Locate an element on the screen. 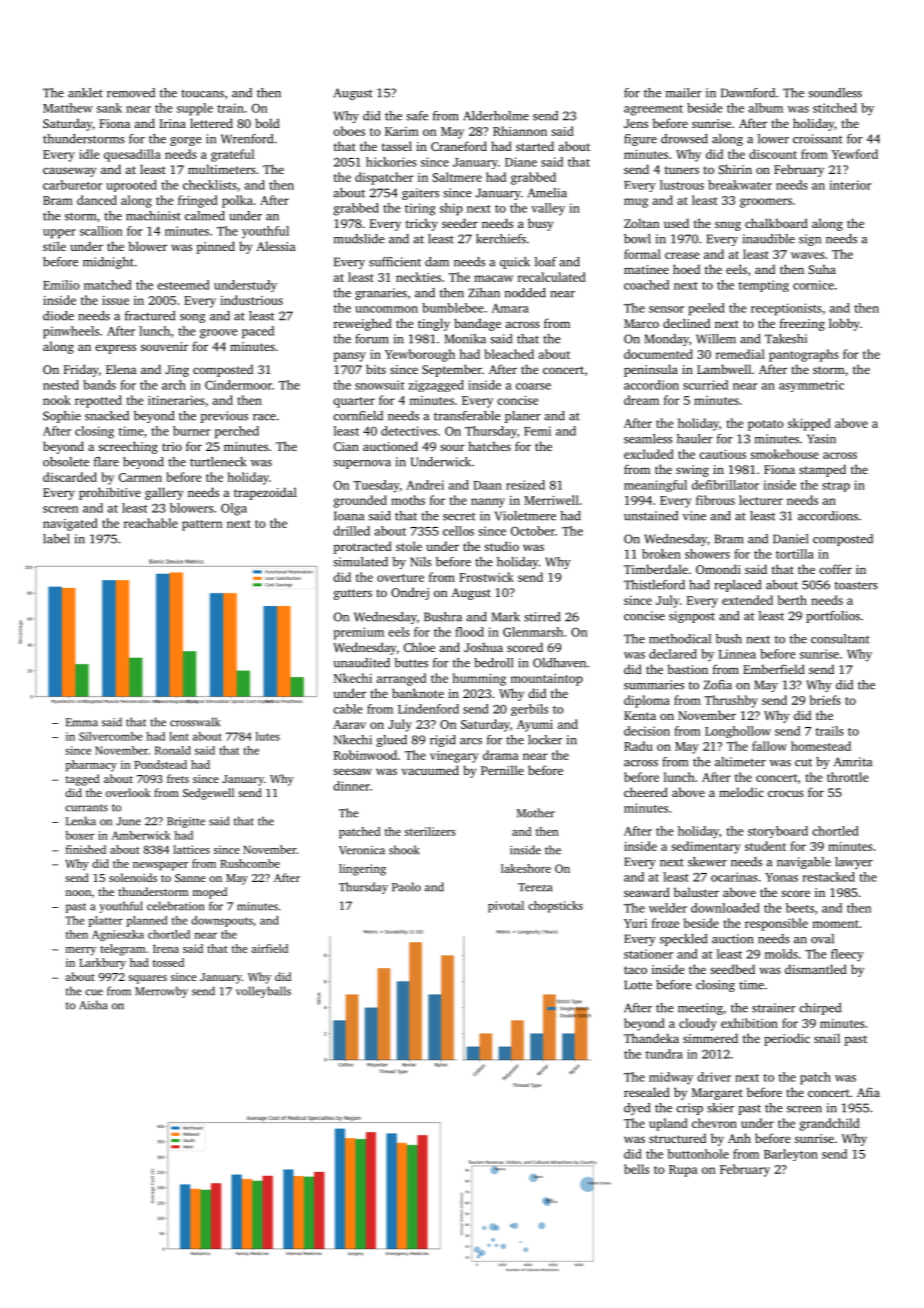 This screenshot has height=1308, width=924. Yasin is located at coordinates (821, 439).
